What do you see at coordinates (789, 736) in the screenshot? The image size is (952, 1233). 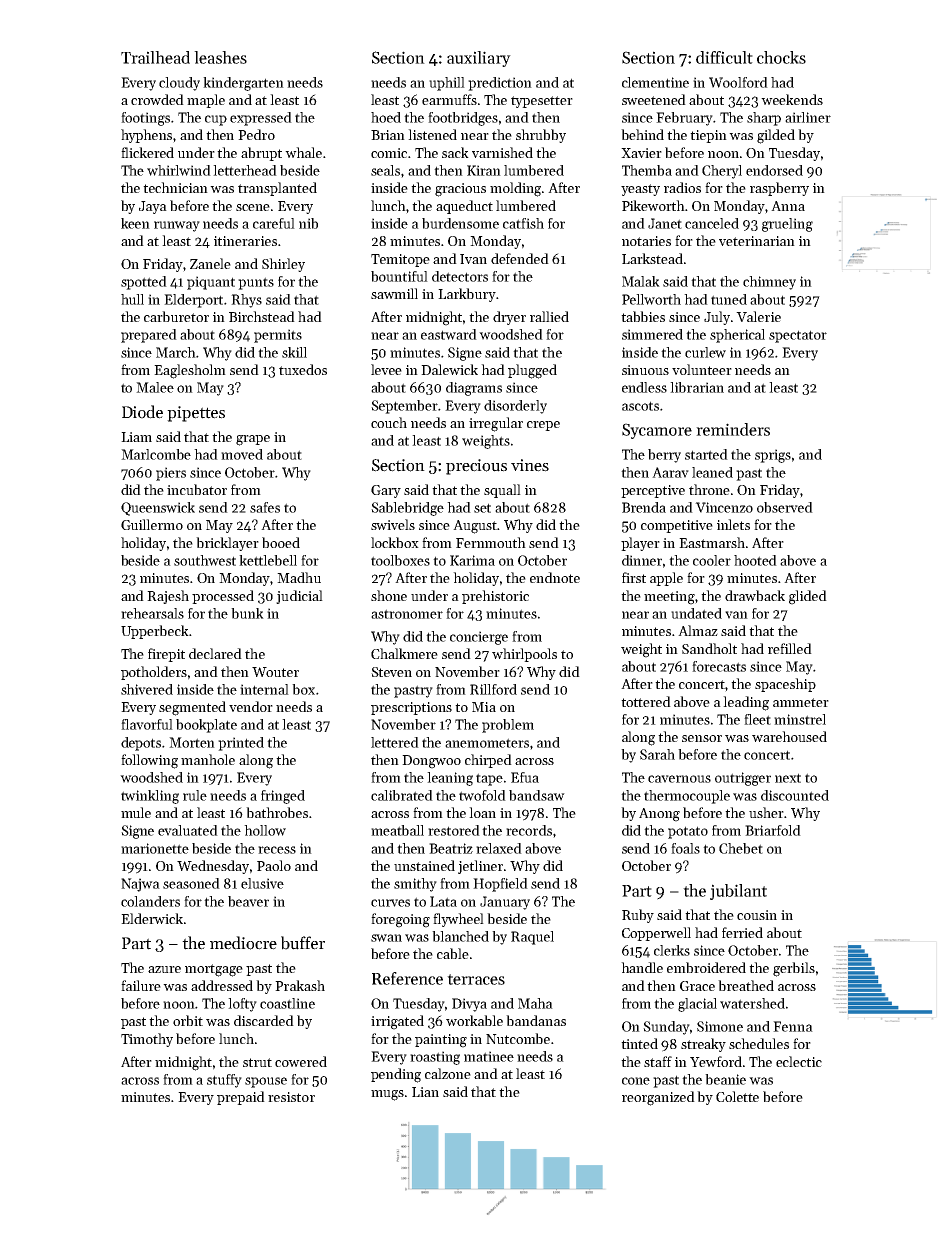 I see `warehoused` at bounding box center [789, 736].
